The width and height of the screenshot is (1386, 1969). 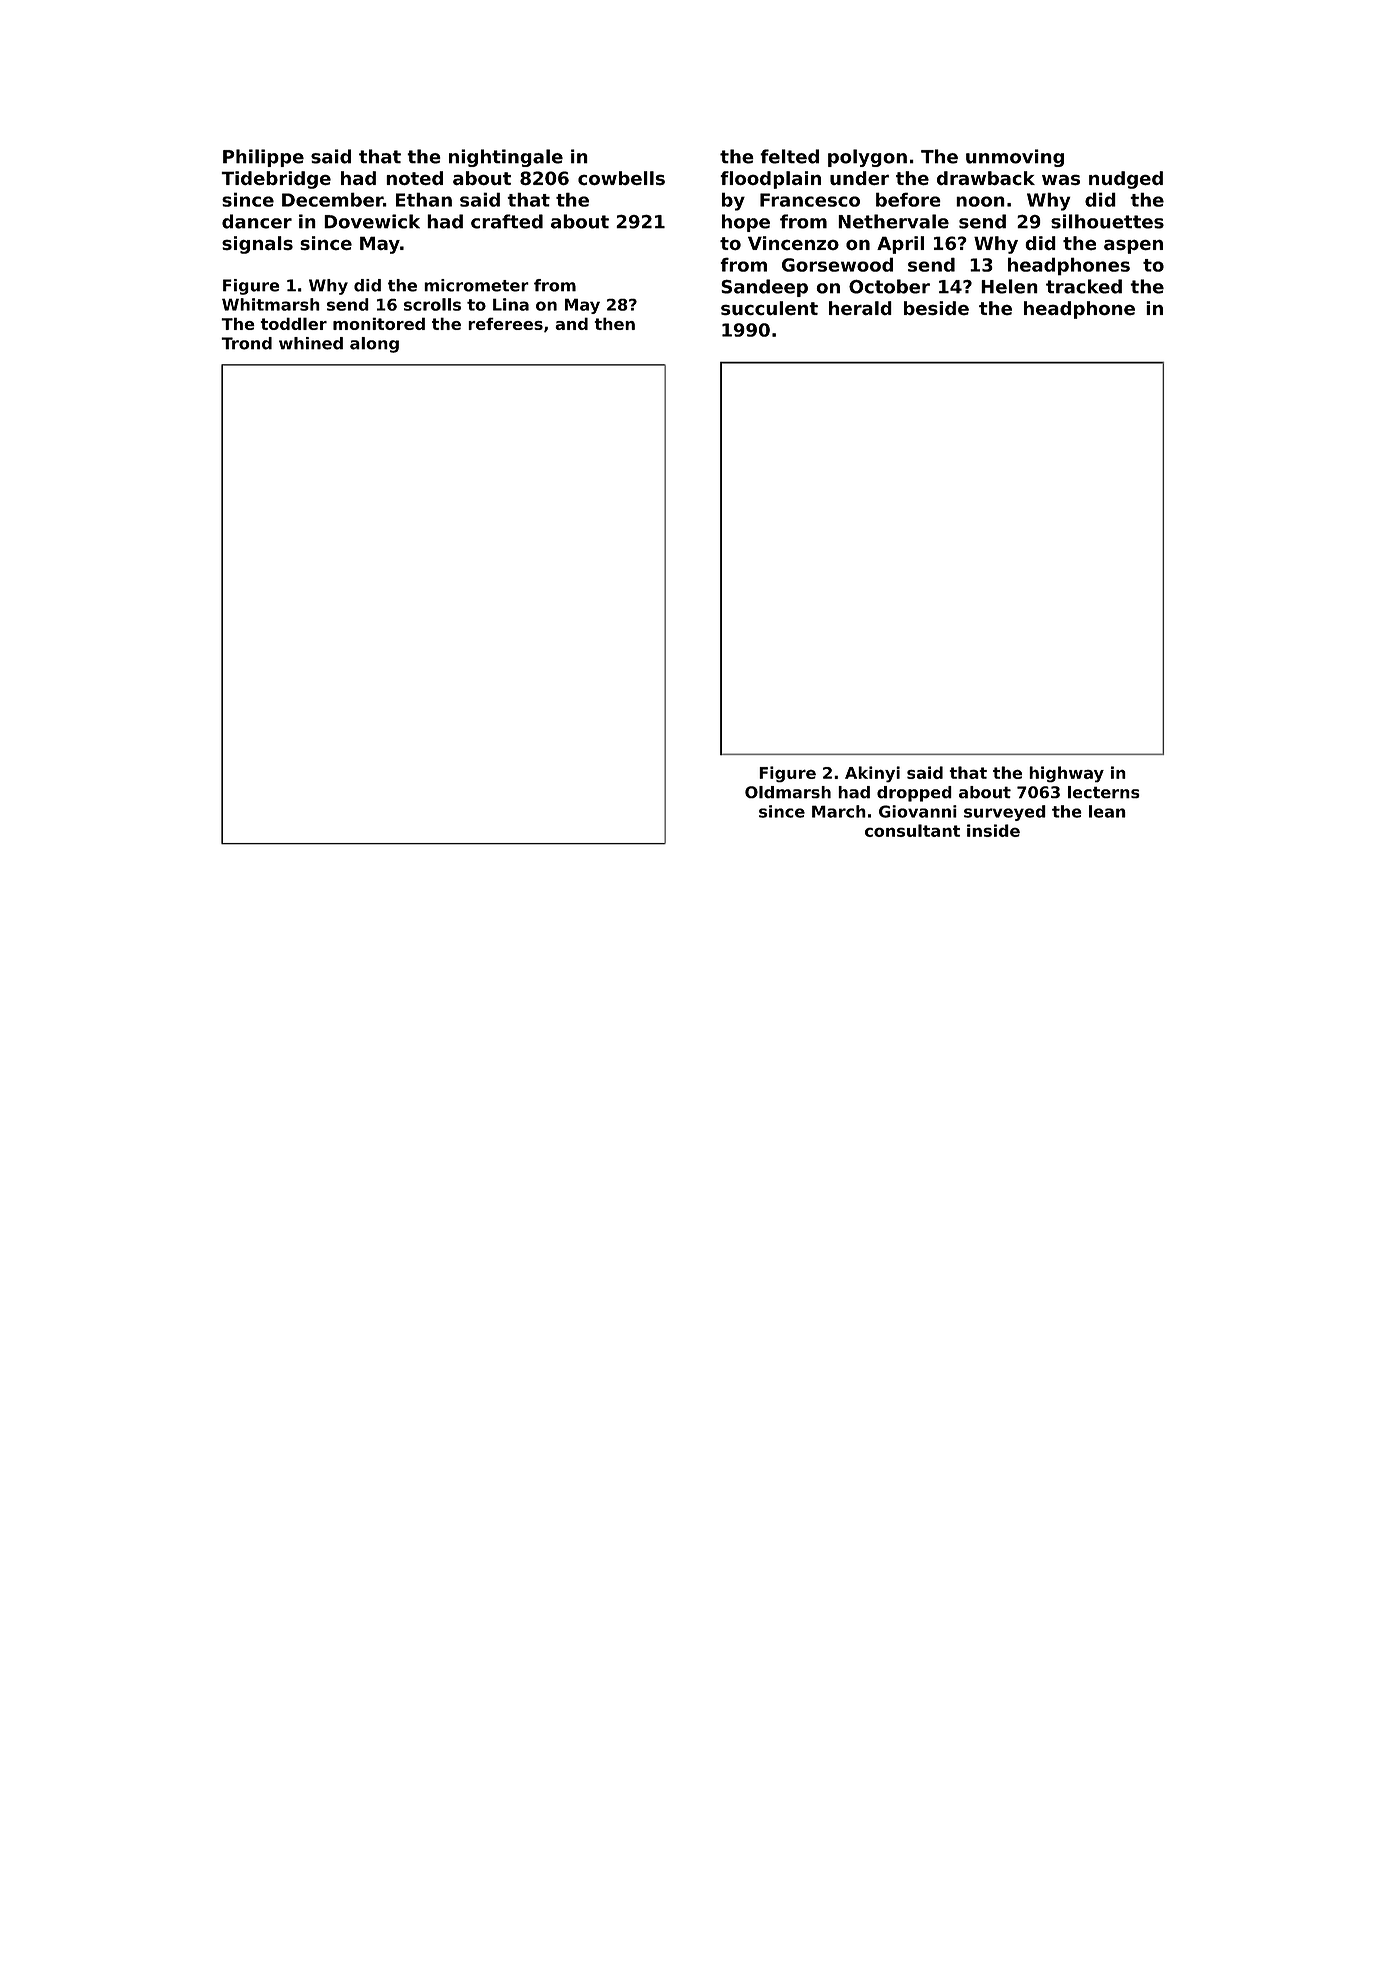 What do you see at coordinates (1066, 774) in the screenshot?
I see `highway` at bounding box center [1066, 774].
